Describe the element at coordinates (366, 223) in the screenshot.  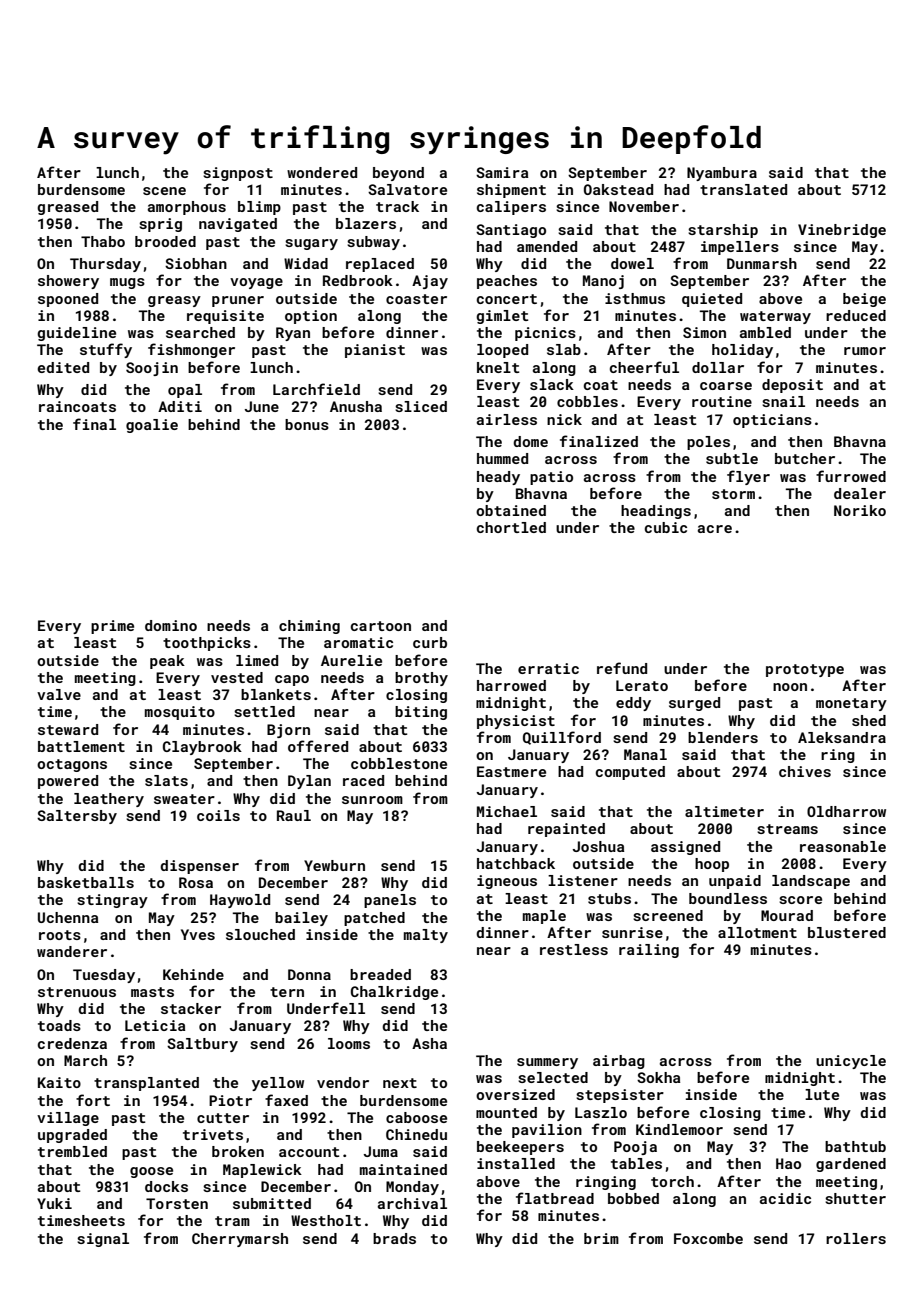
I see `blazers` at that location.
